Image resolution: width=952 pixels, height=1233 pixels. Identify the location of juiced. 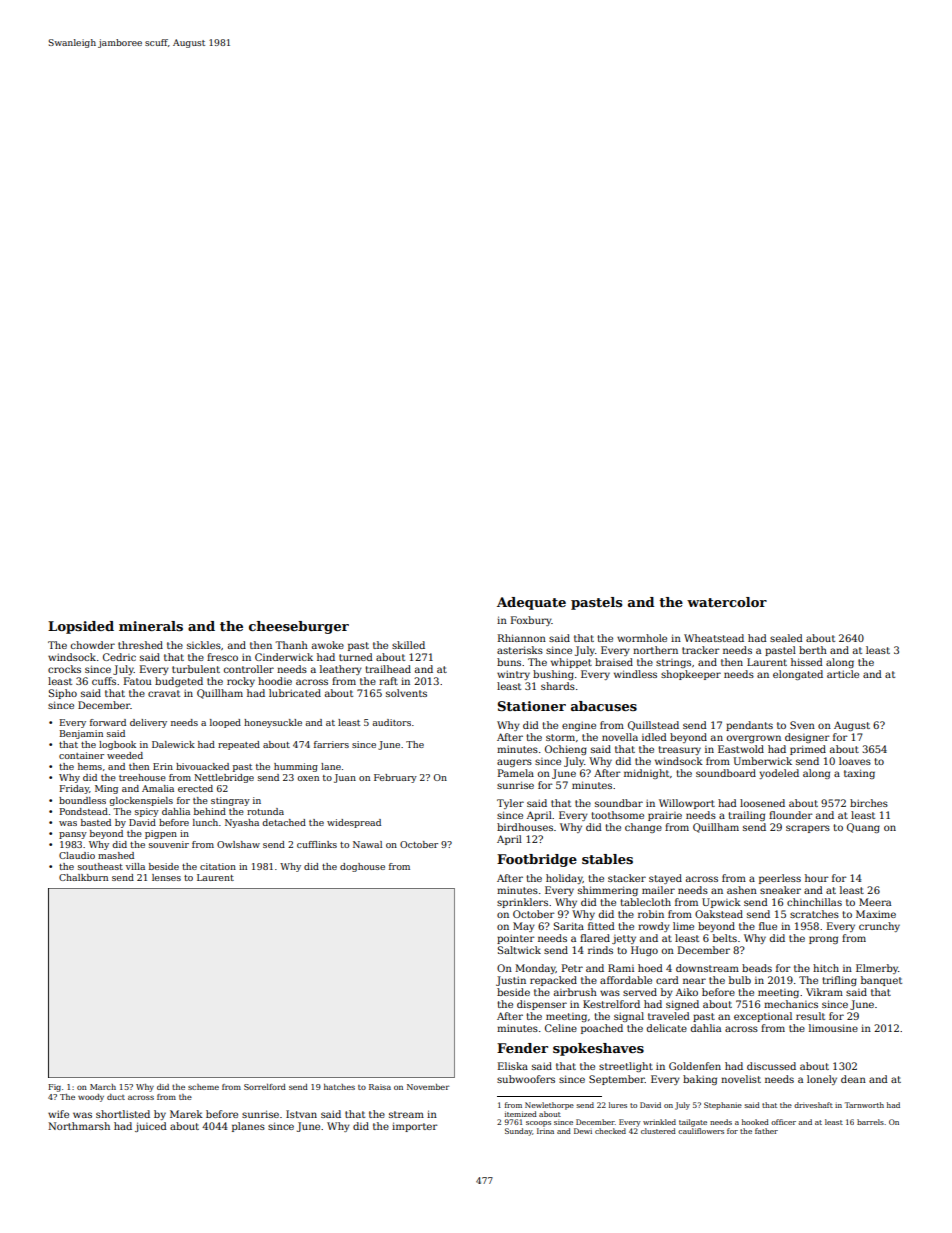
(151, 1127).
